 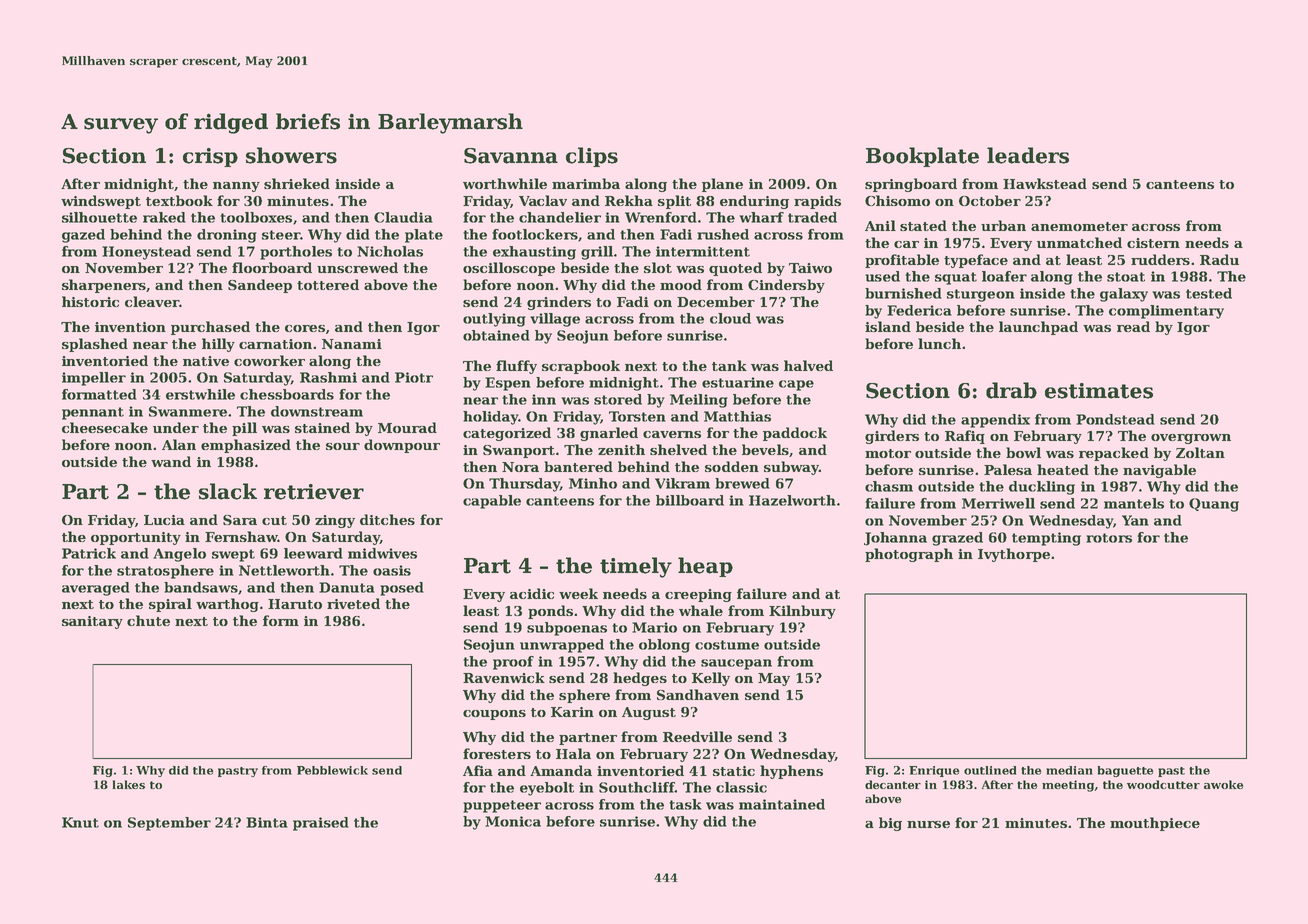 What do you see at coordinates (685, 804) in the screenshot?
I see `task` at bounding box center [685, 804].
